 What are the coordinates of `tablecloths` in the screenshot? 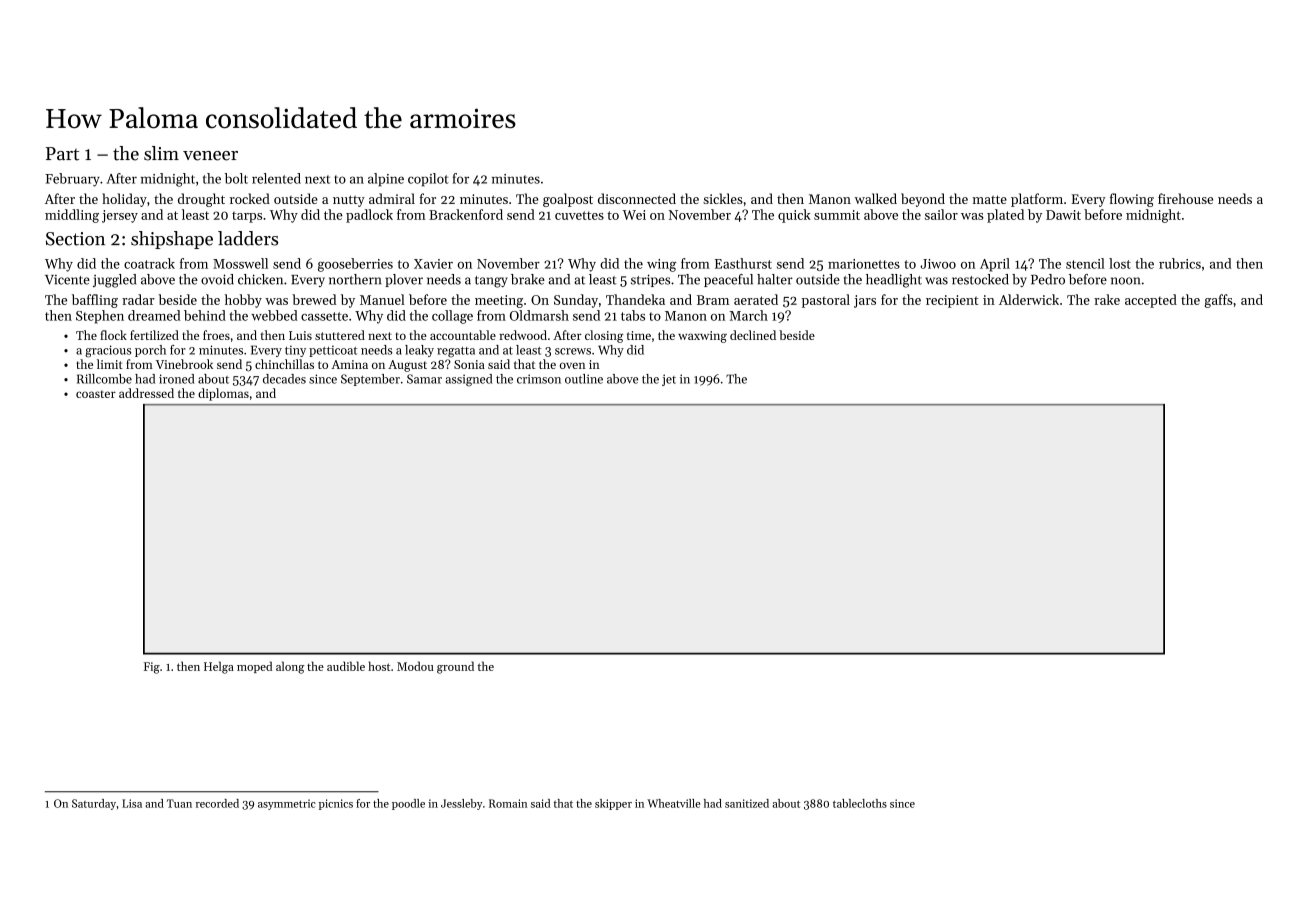 It's located at (860, 803).
